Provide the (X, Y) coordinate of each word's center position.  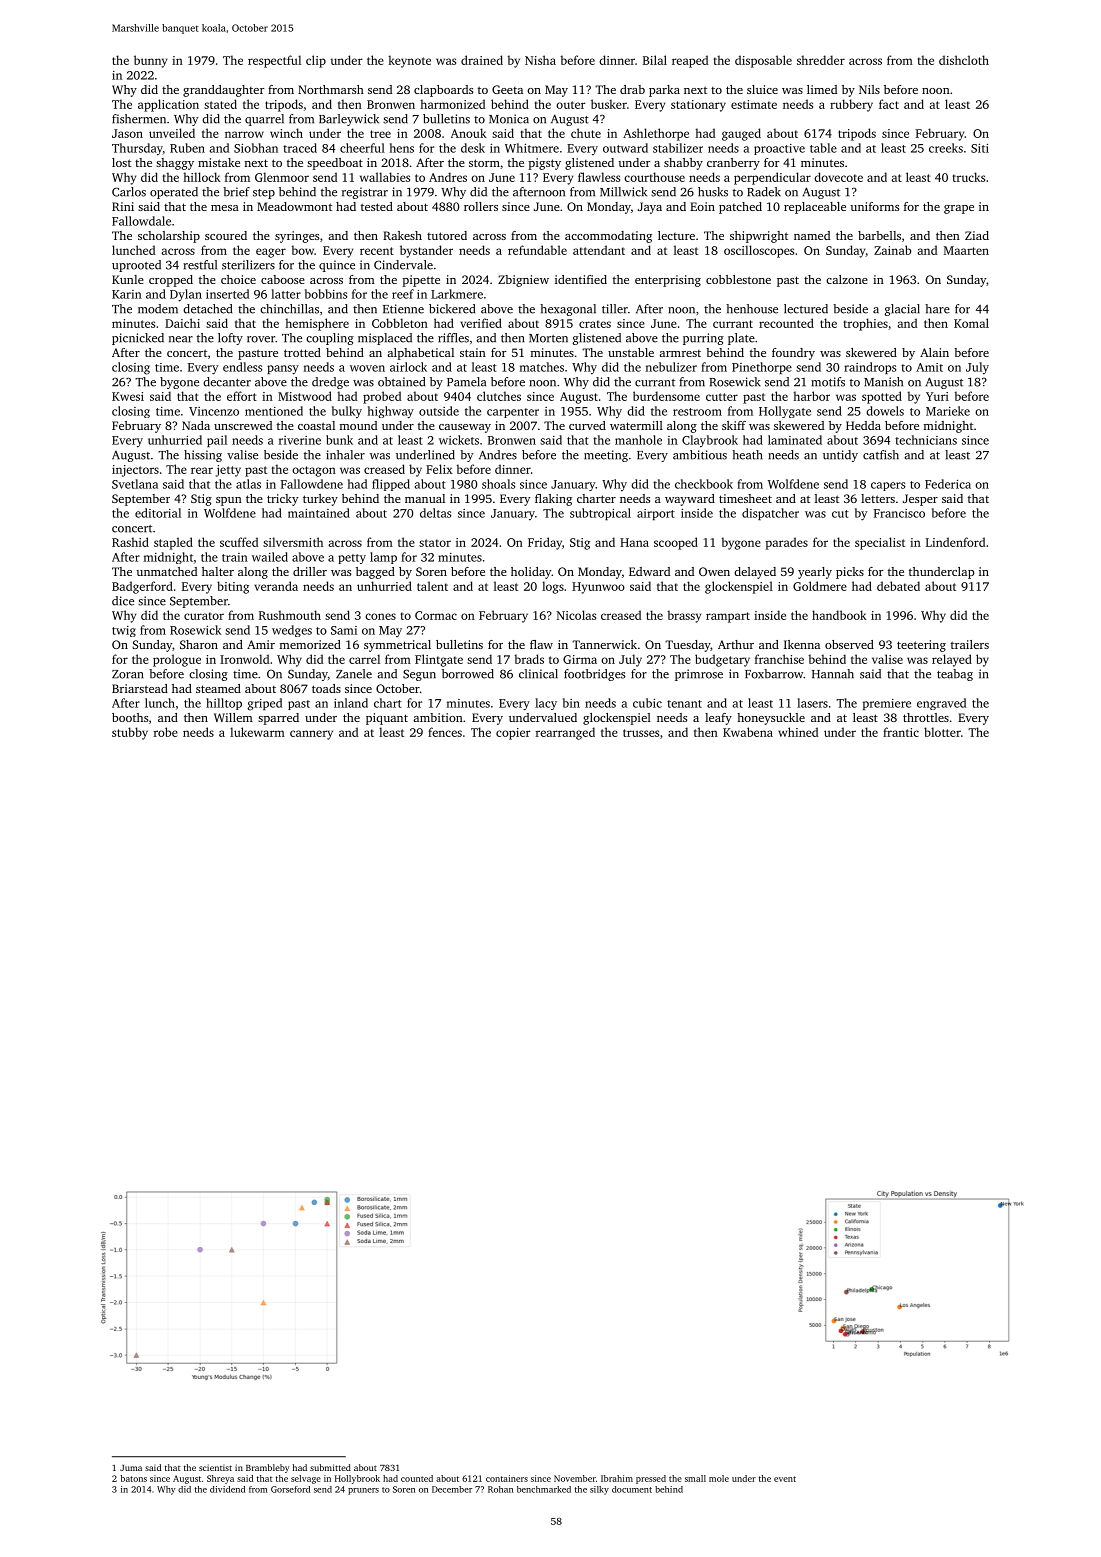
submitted (330, 1467)
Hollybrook (357, 1479)
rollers (481, 206)
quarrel (264, 120)
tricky (282, 500)
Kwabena (748, 732)
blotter (942, 732)
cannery (311, 735)
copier (513, 734)
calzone (847, 279)
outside (439, 411)
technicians (926, 440)
